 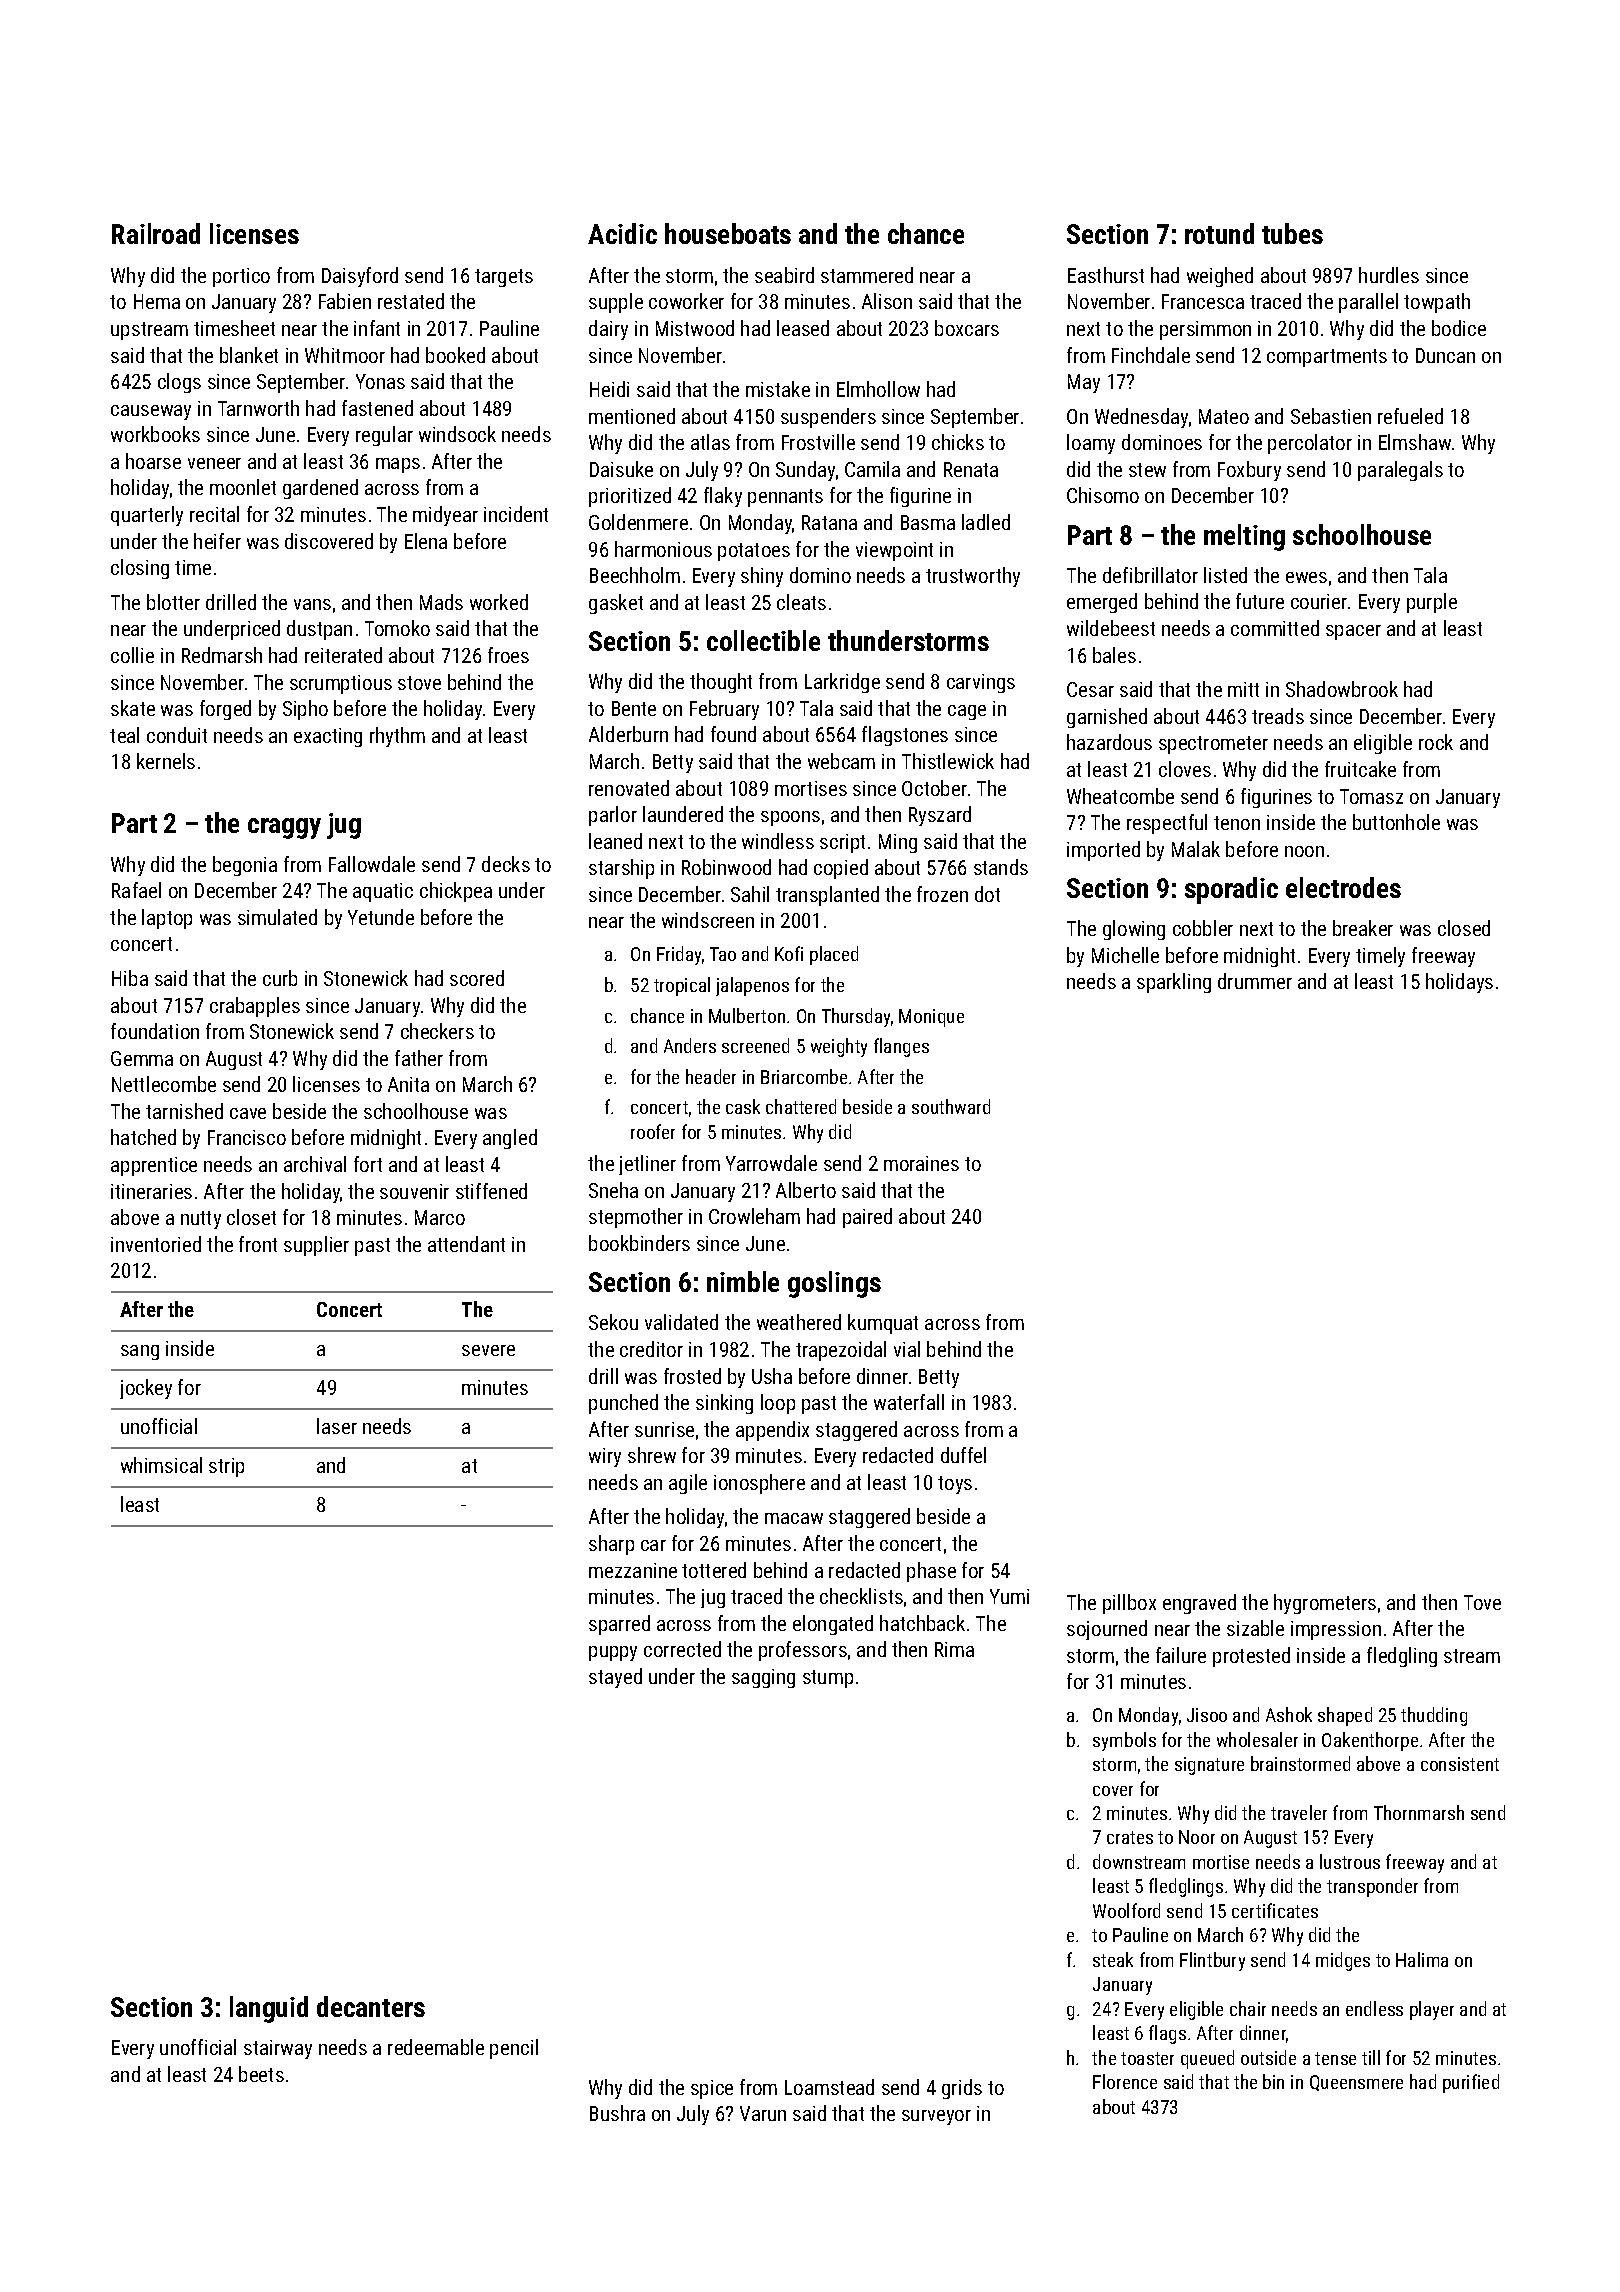 What do you see at coordinates (455, 355) in the screenshot?
I see `booked` at bounding box center [455, 355].
